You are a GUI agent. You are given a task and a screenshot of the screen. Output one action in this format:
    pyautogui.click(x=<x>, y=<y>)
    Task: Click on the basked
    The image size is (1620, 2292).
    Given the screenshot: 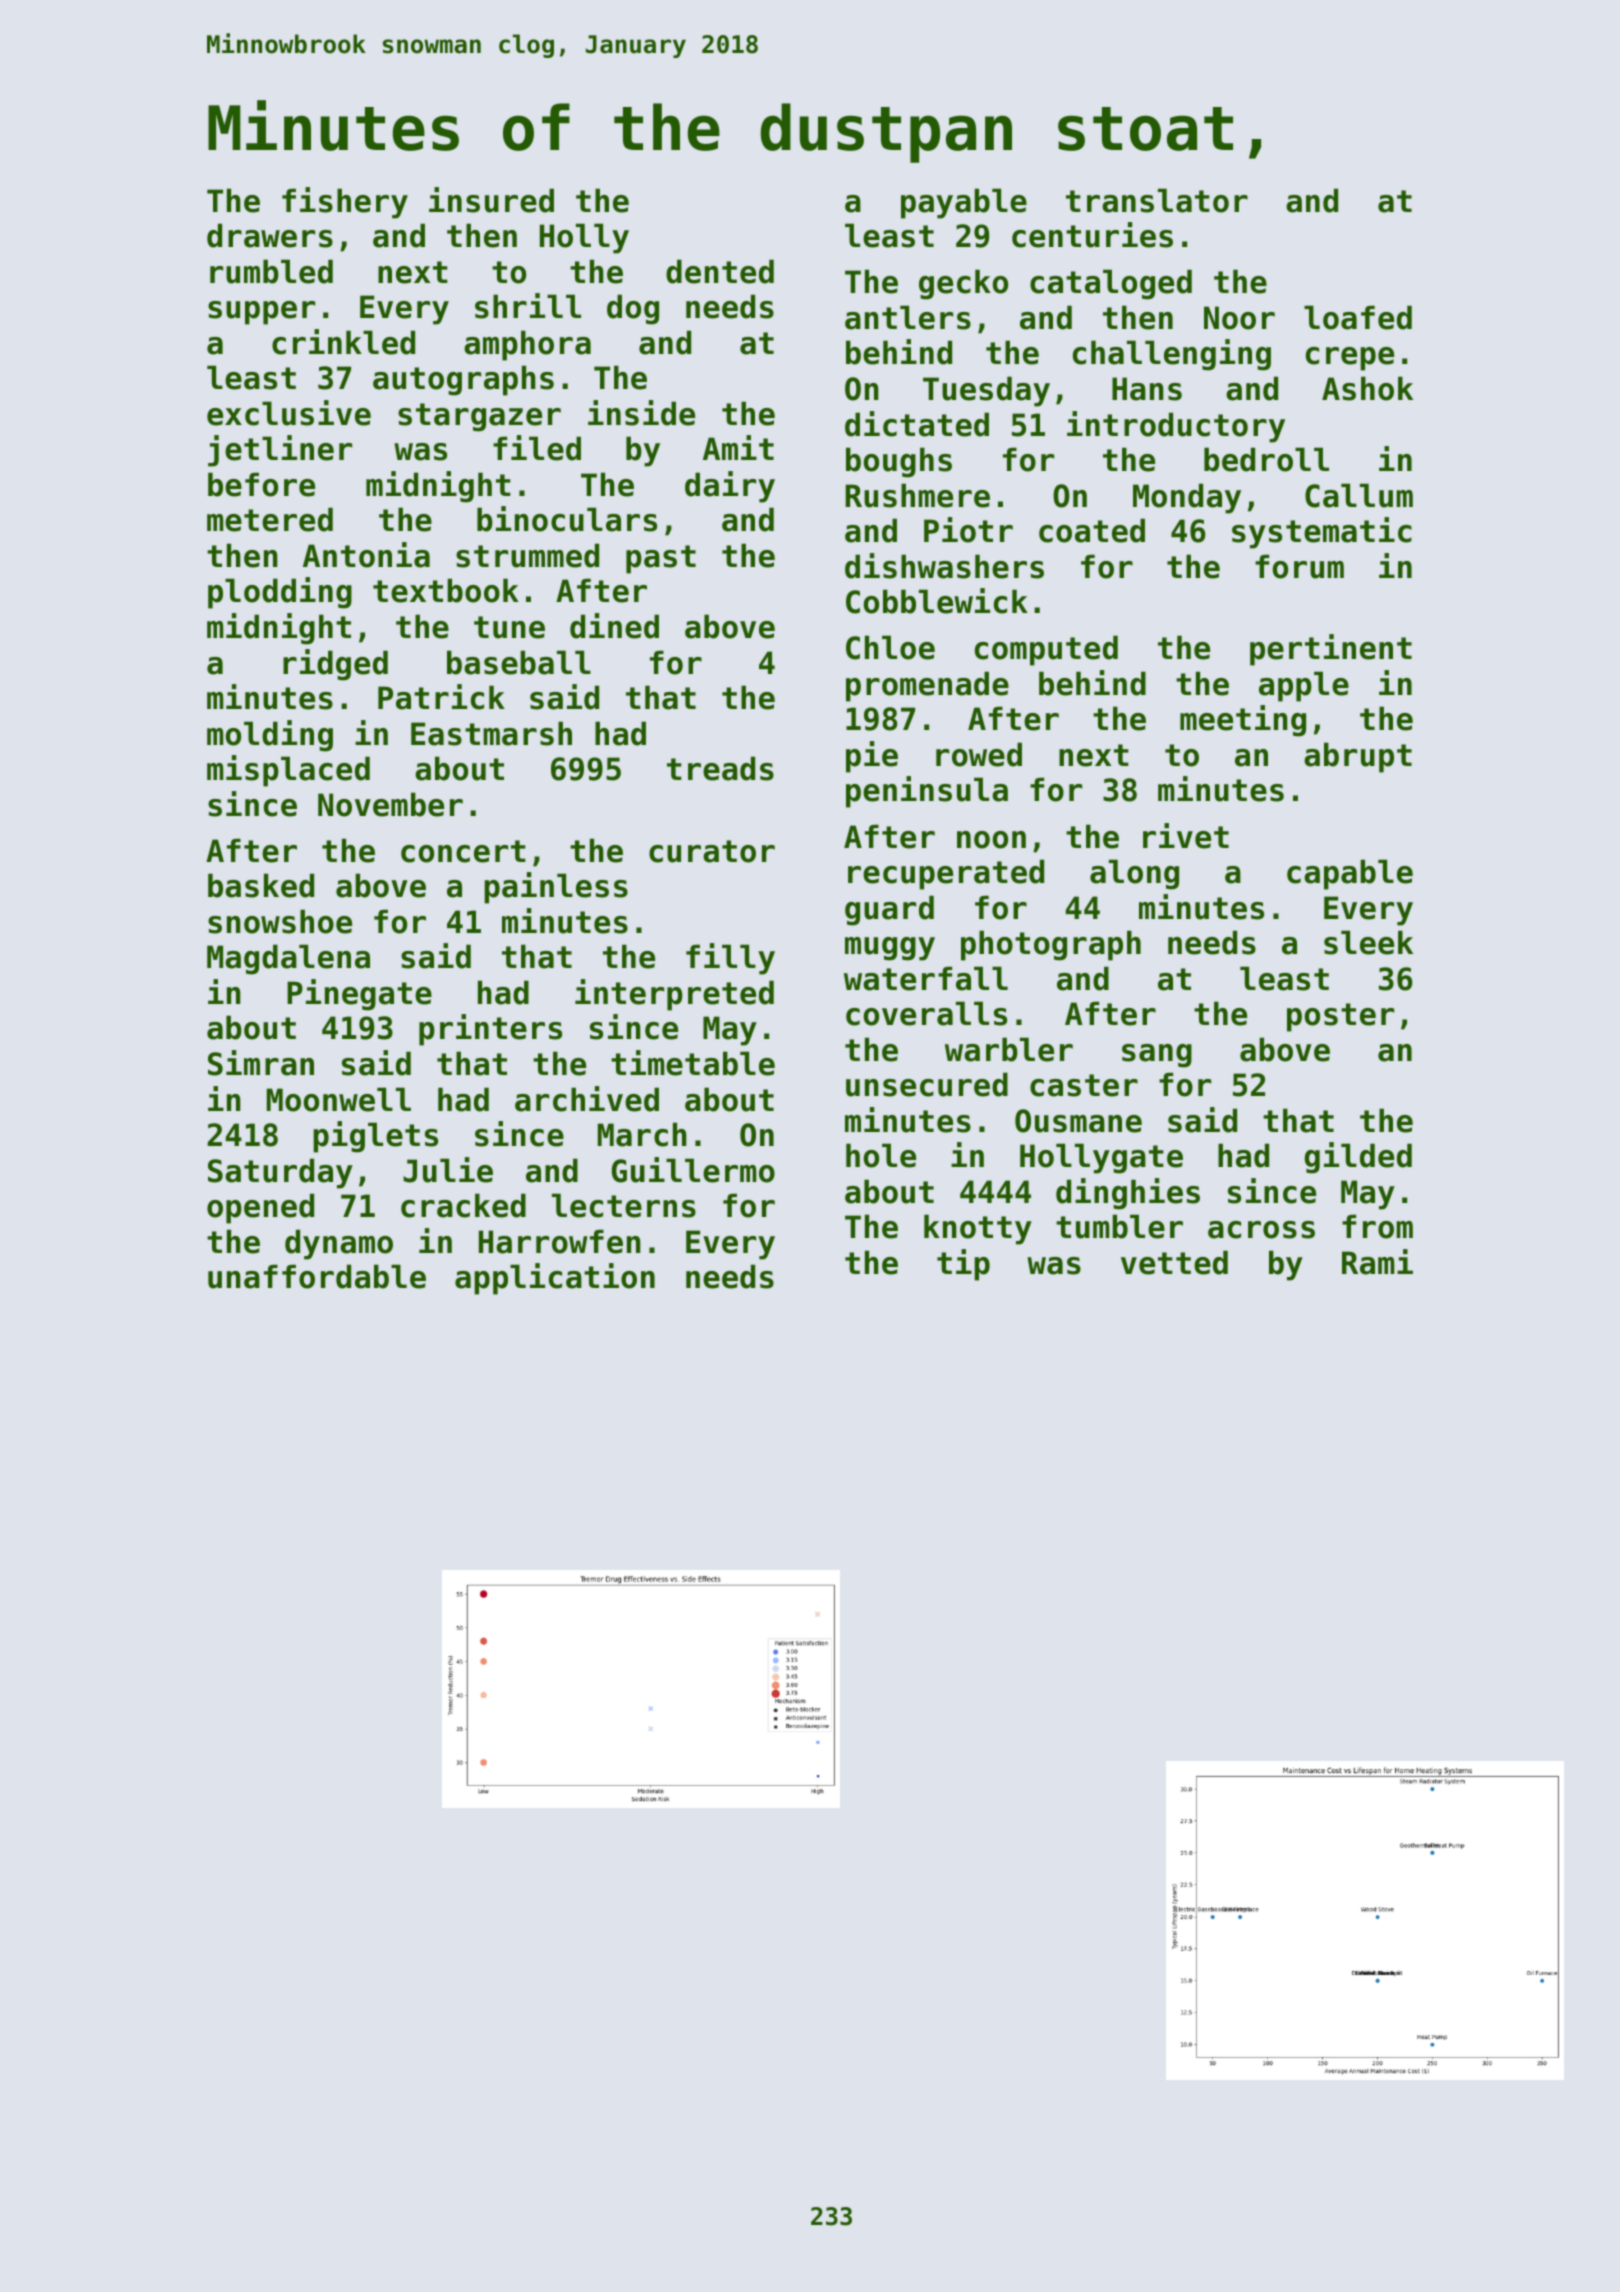 What is the action you would take?
    pyautogui.click(x=261, y=885)
